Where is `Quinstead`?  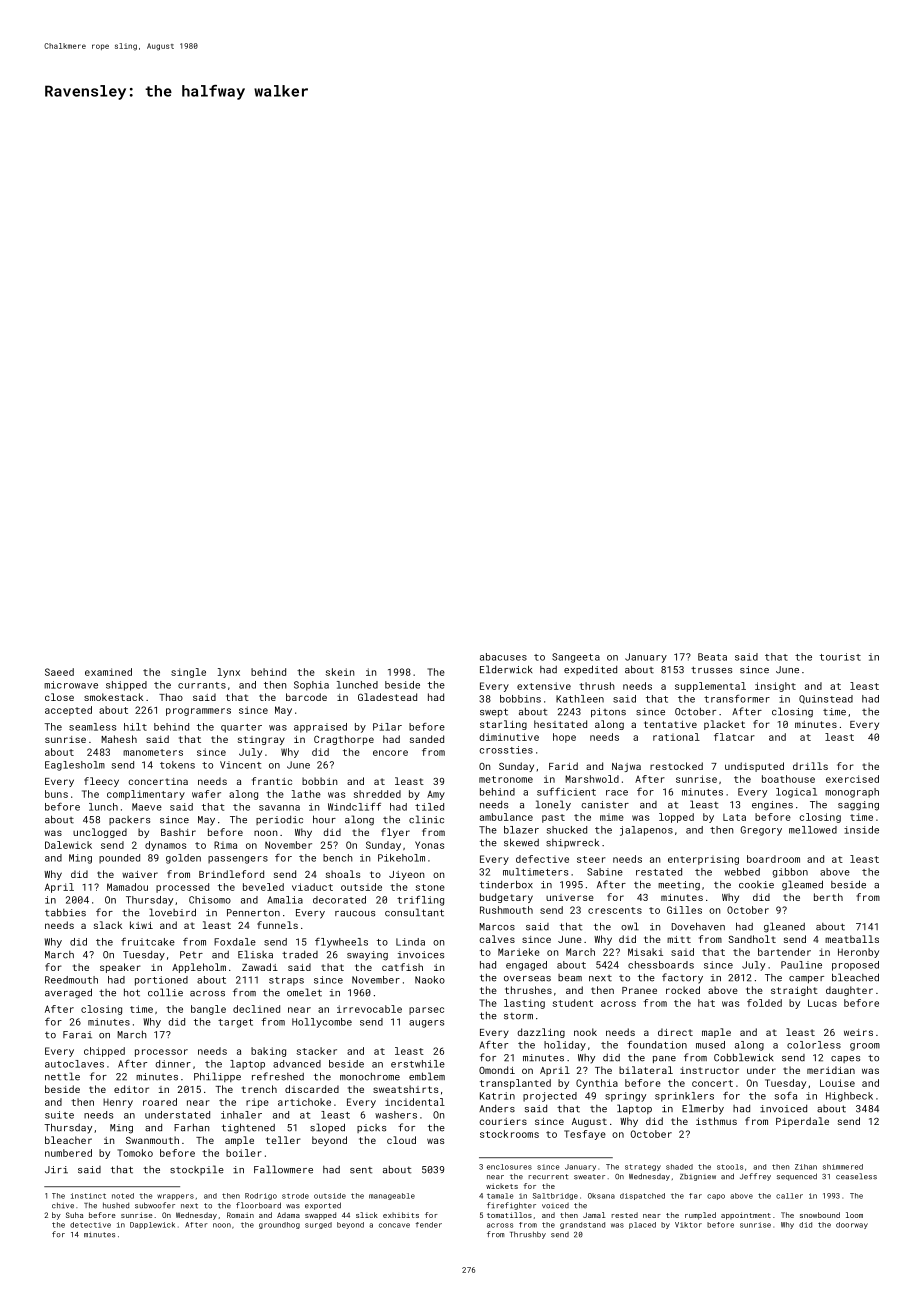
Quinstead is located at coordinates (826, 699).
